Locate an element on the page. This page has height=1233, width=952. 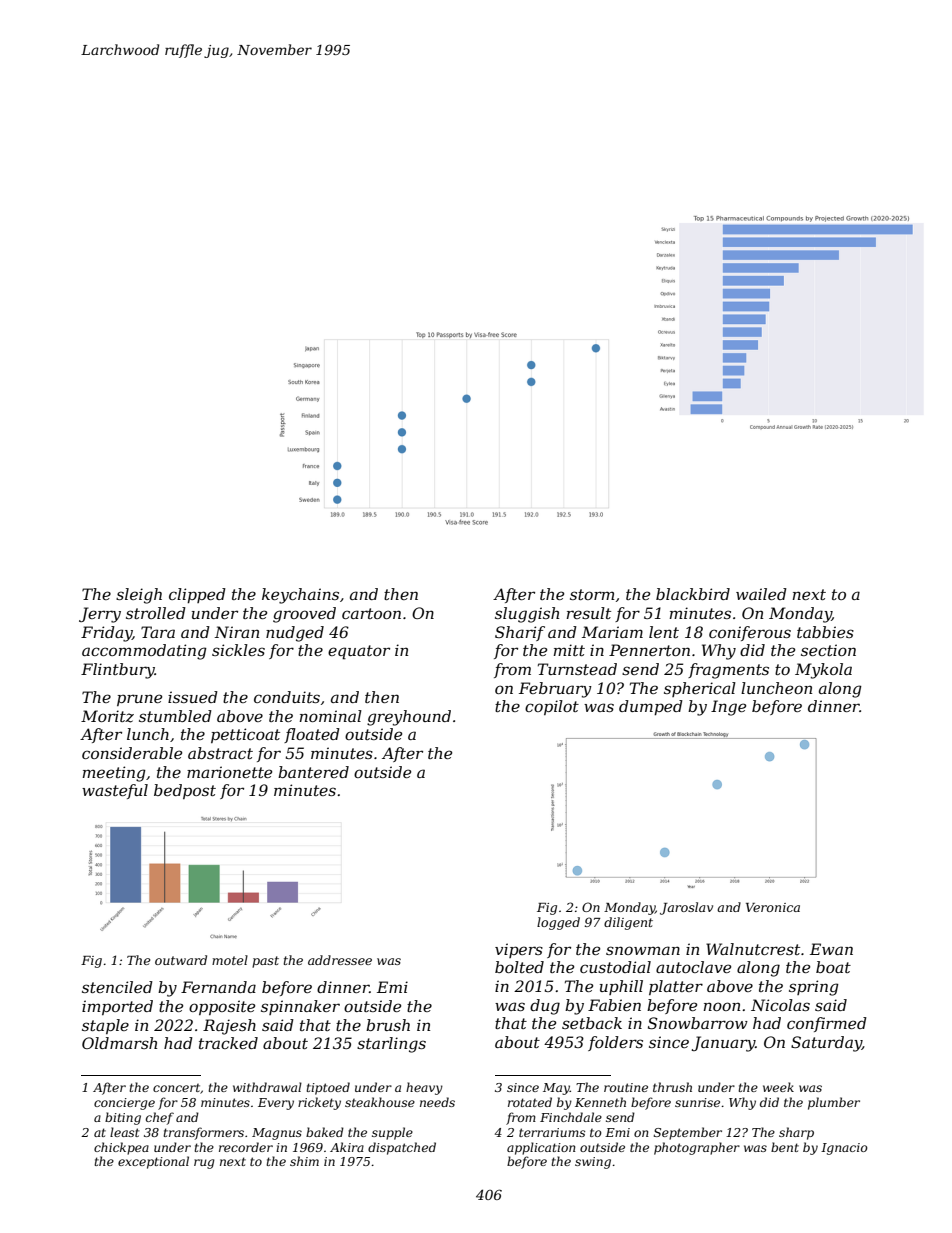
rug is located at coordinates (204, 1164).
